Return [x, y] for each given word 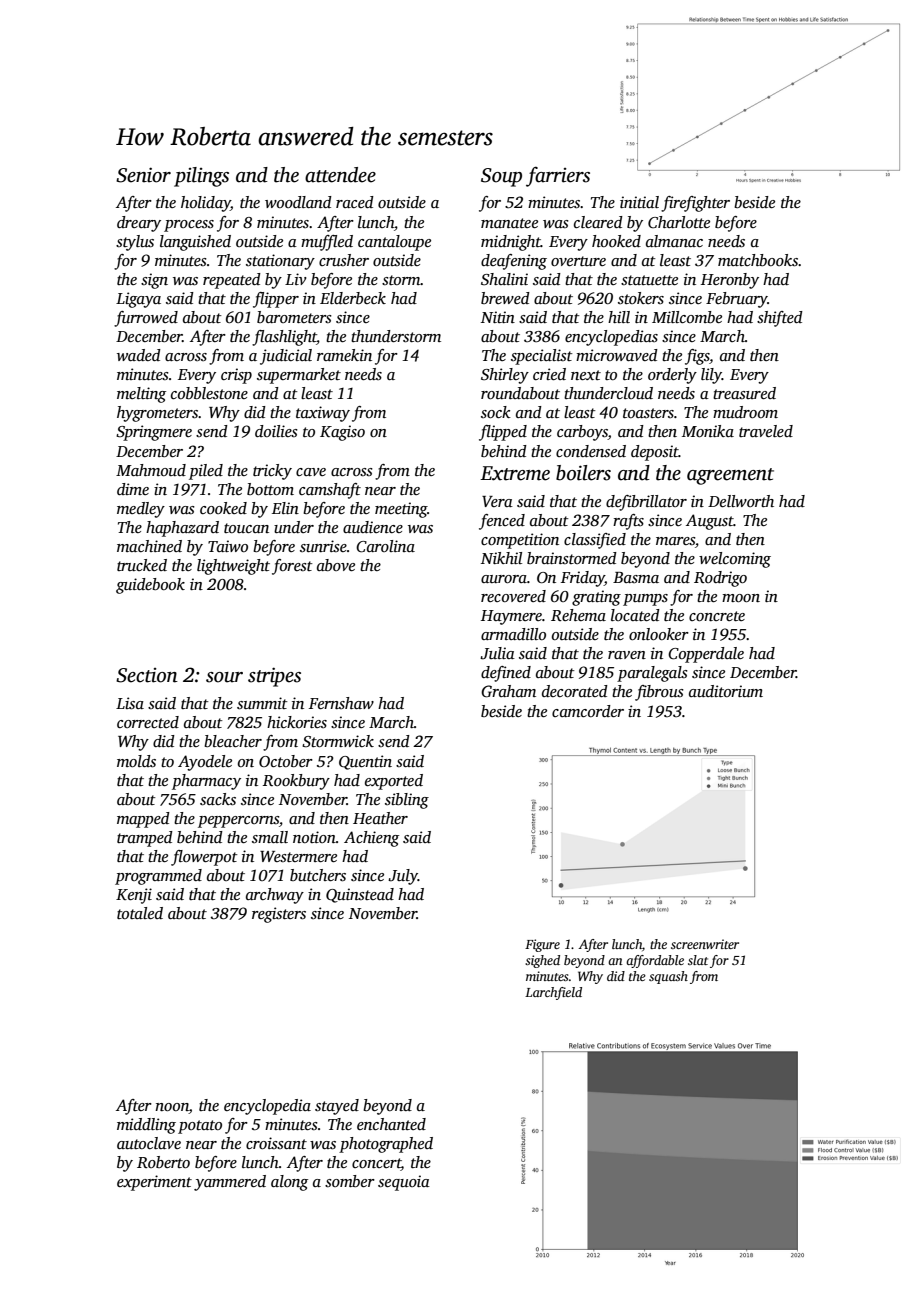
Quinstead [360, 895]
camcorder [588, 711]
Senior [143, 175]
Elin [285, 508]
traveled [766, 431]
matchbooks [758, 260]
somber [350, 1181]
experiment [154, 1183]
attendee [340, 175]
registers [279, 915]
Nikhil [501, 558]
